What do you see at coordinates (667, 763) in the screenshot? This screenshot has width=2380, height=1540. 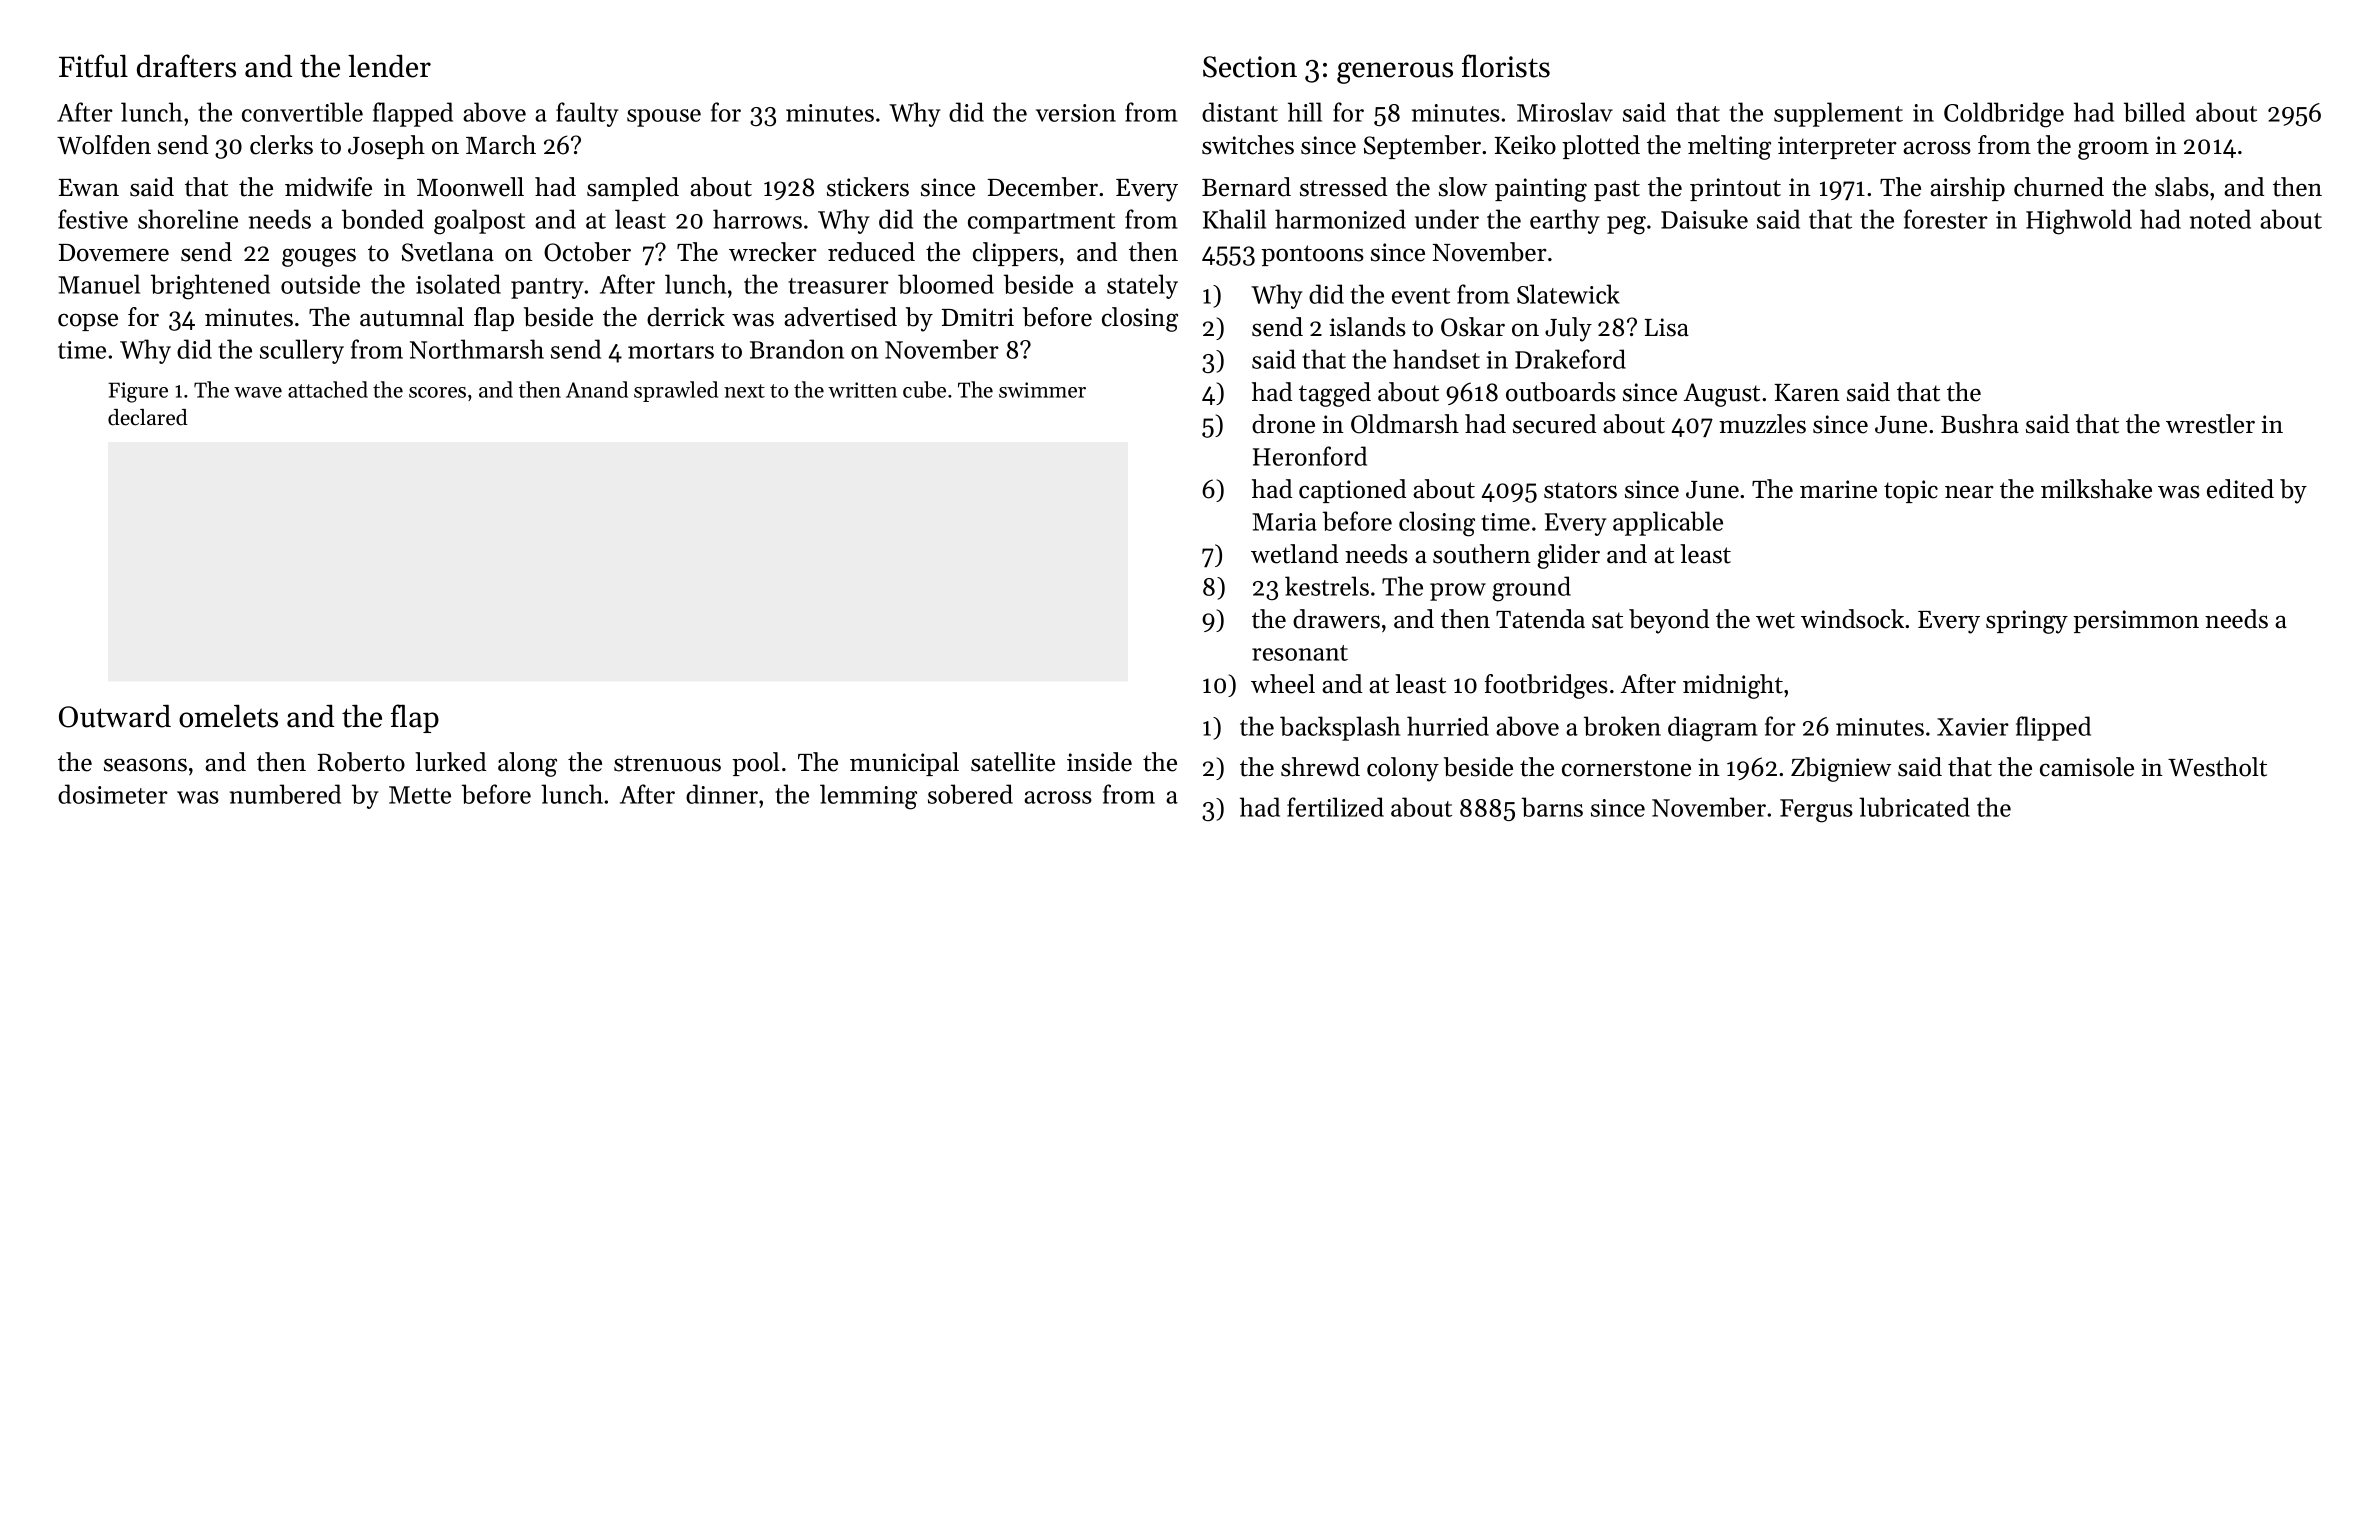 I see `strenuous` at bounding box center [667, 763].
